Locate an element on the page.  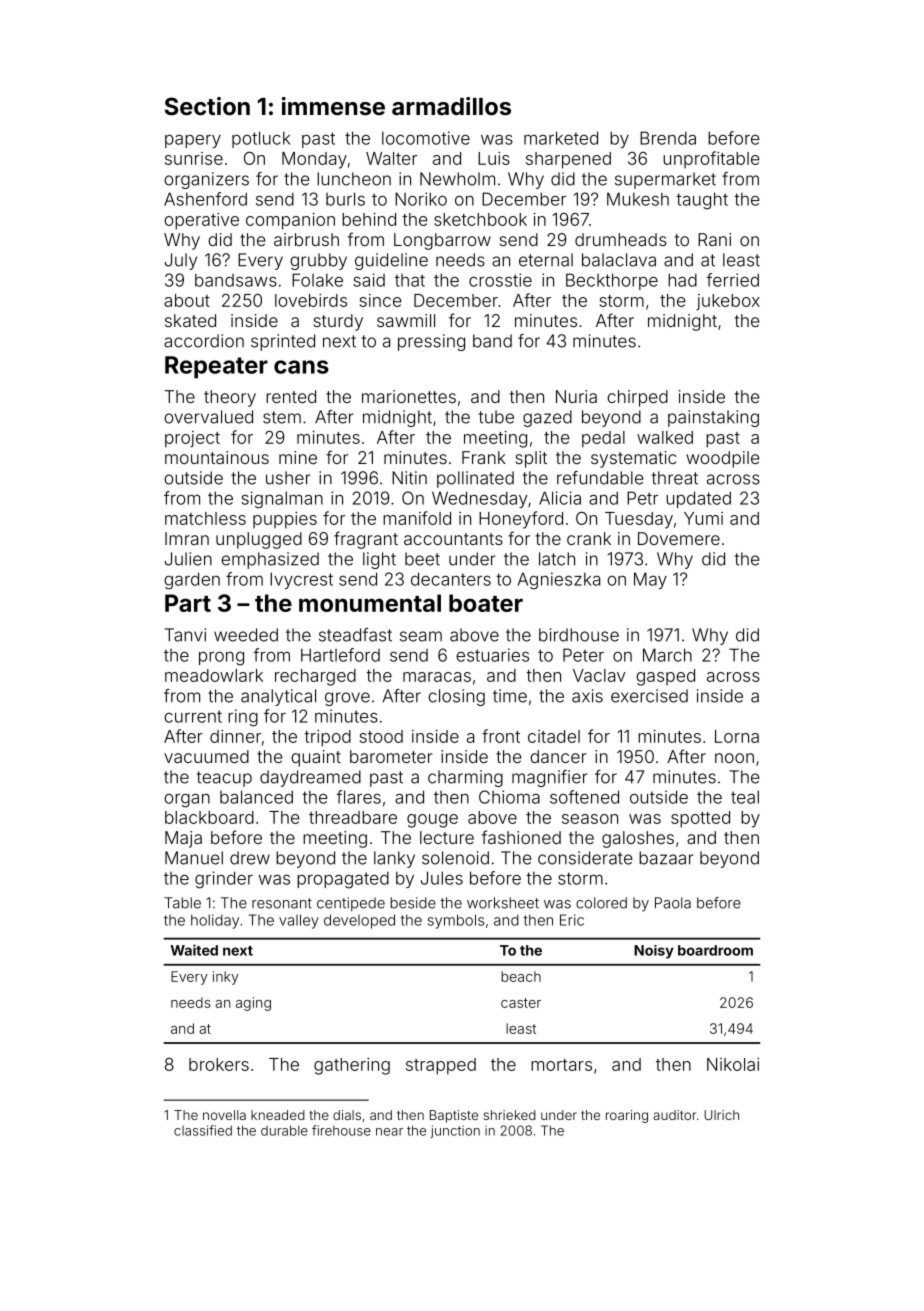
immense is located at coordinates (333, 106).
